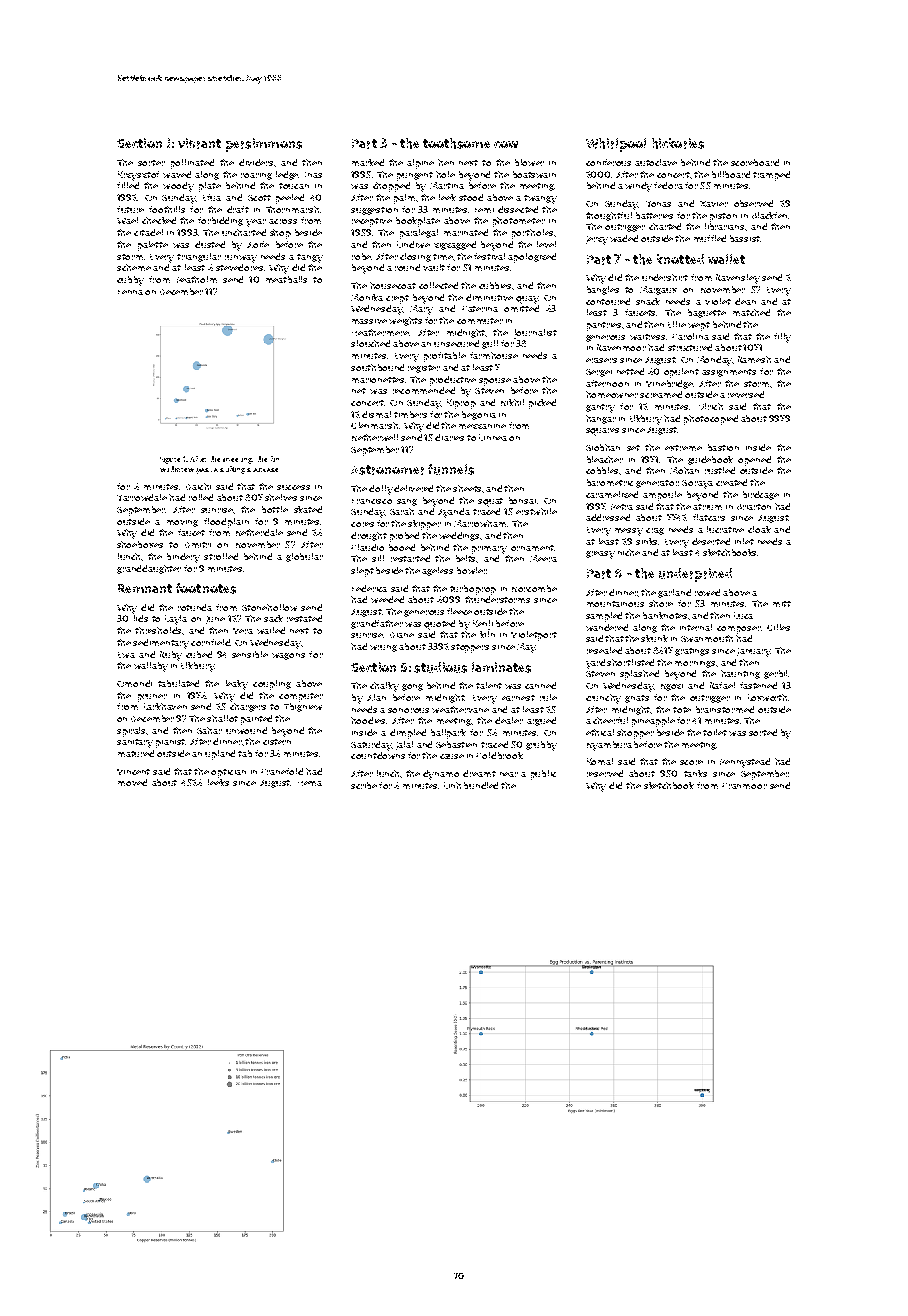 The width and height of the document is (908, 1316). I want to click on waved, so click(177, 174).
